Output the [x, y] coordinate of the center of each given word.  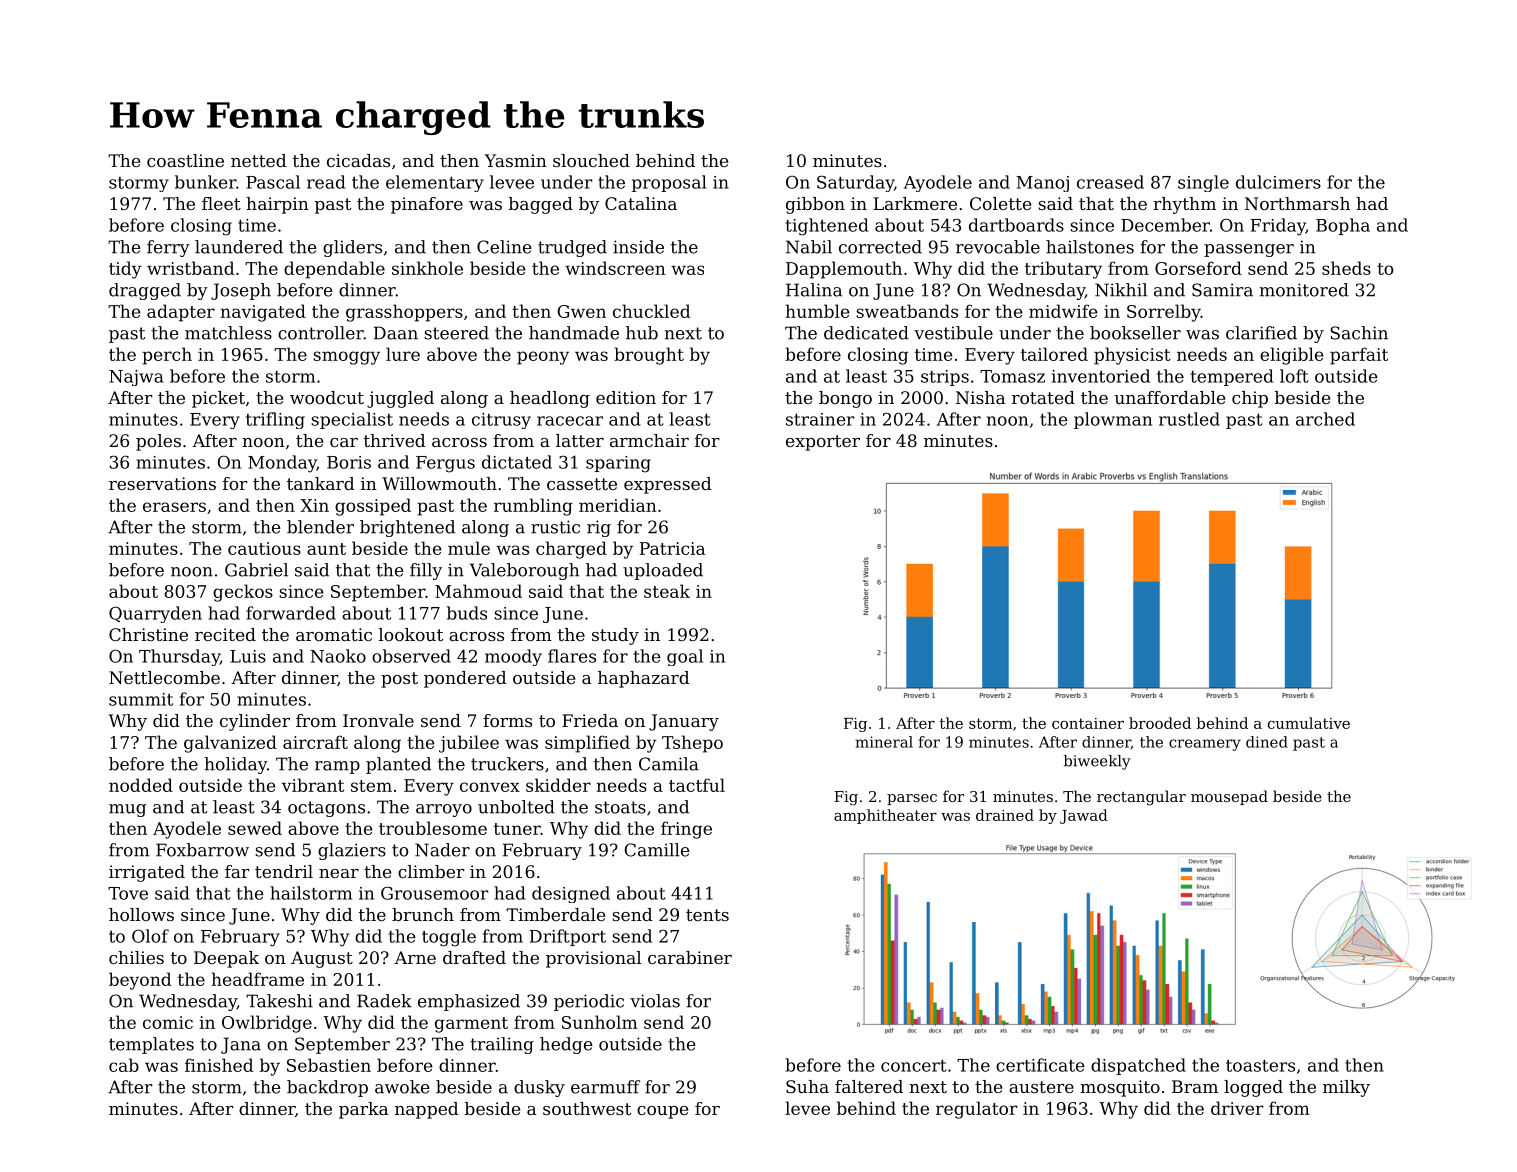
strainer [820, 419]
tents [707, 915]
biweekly [1097, 762]
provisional [593, 959]
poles [158, 442]
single [1203, 183]
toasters [1260, 1066]
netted [259, 160]
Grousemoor [434, 893]
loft [1294, 376]
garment [471, 1025]
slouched [591, 160]
